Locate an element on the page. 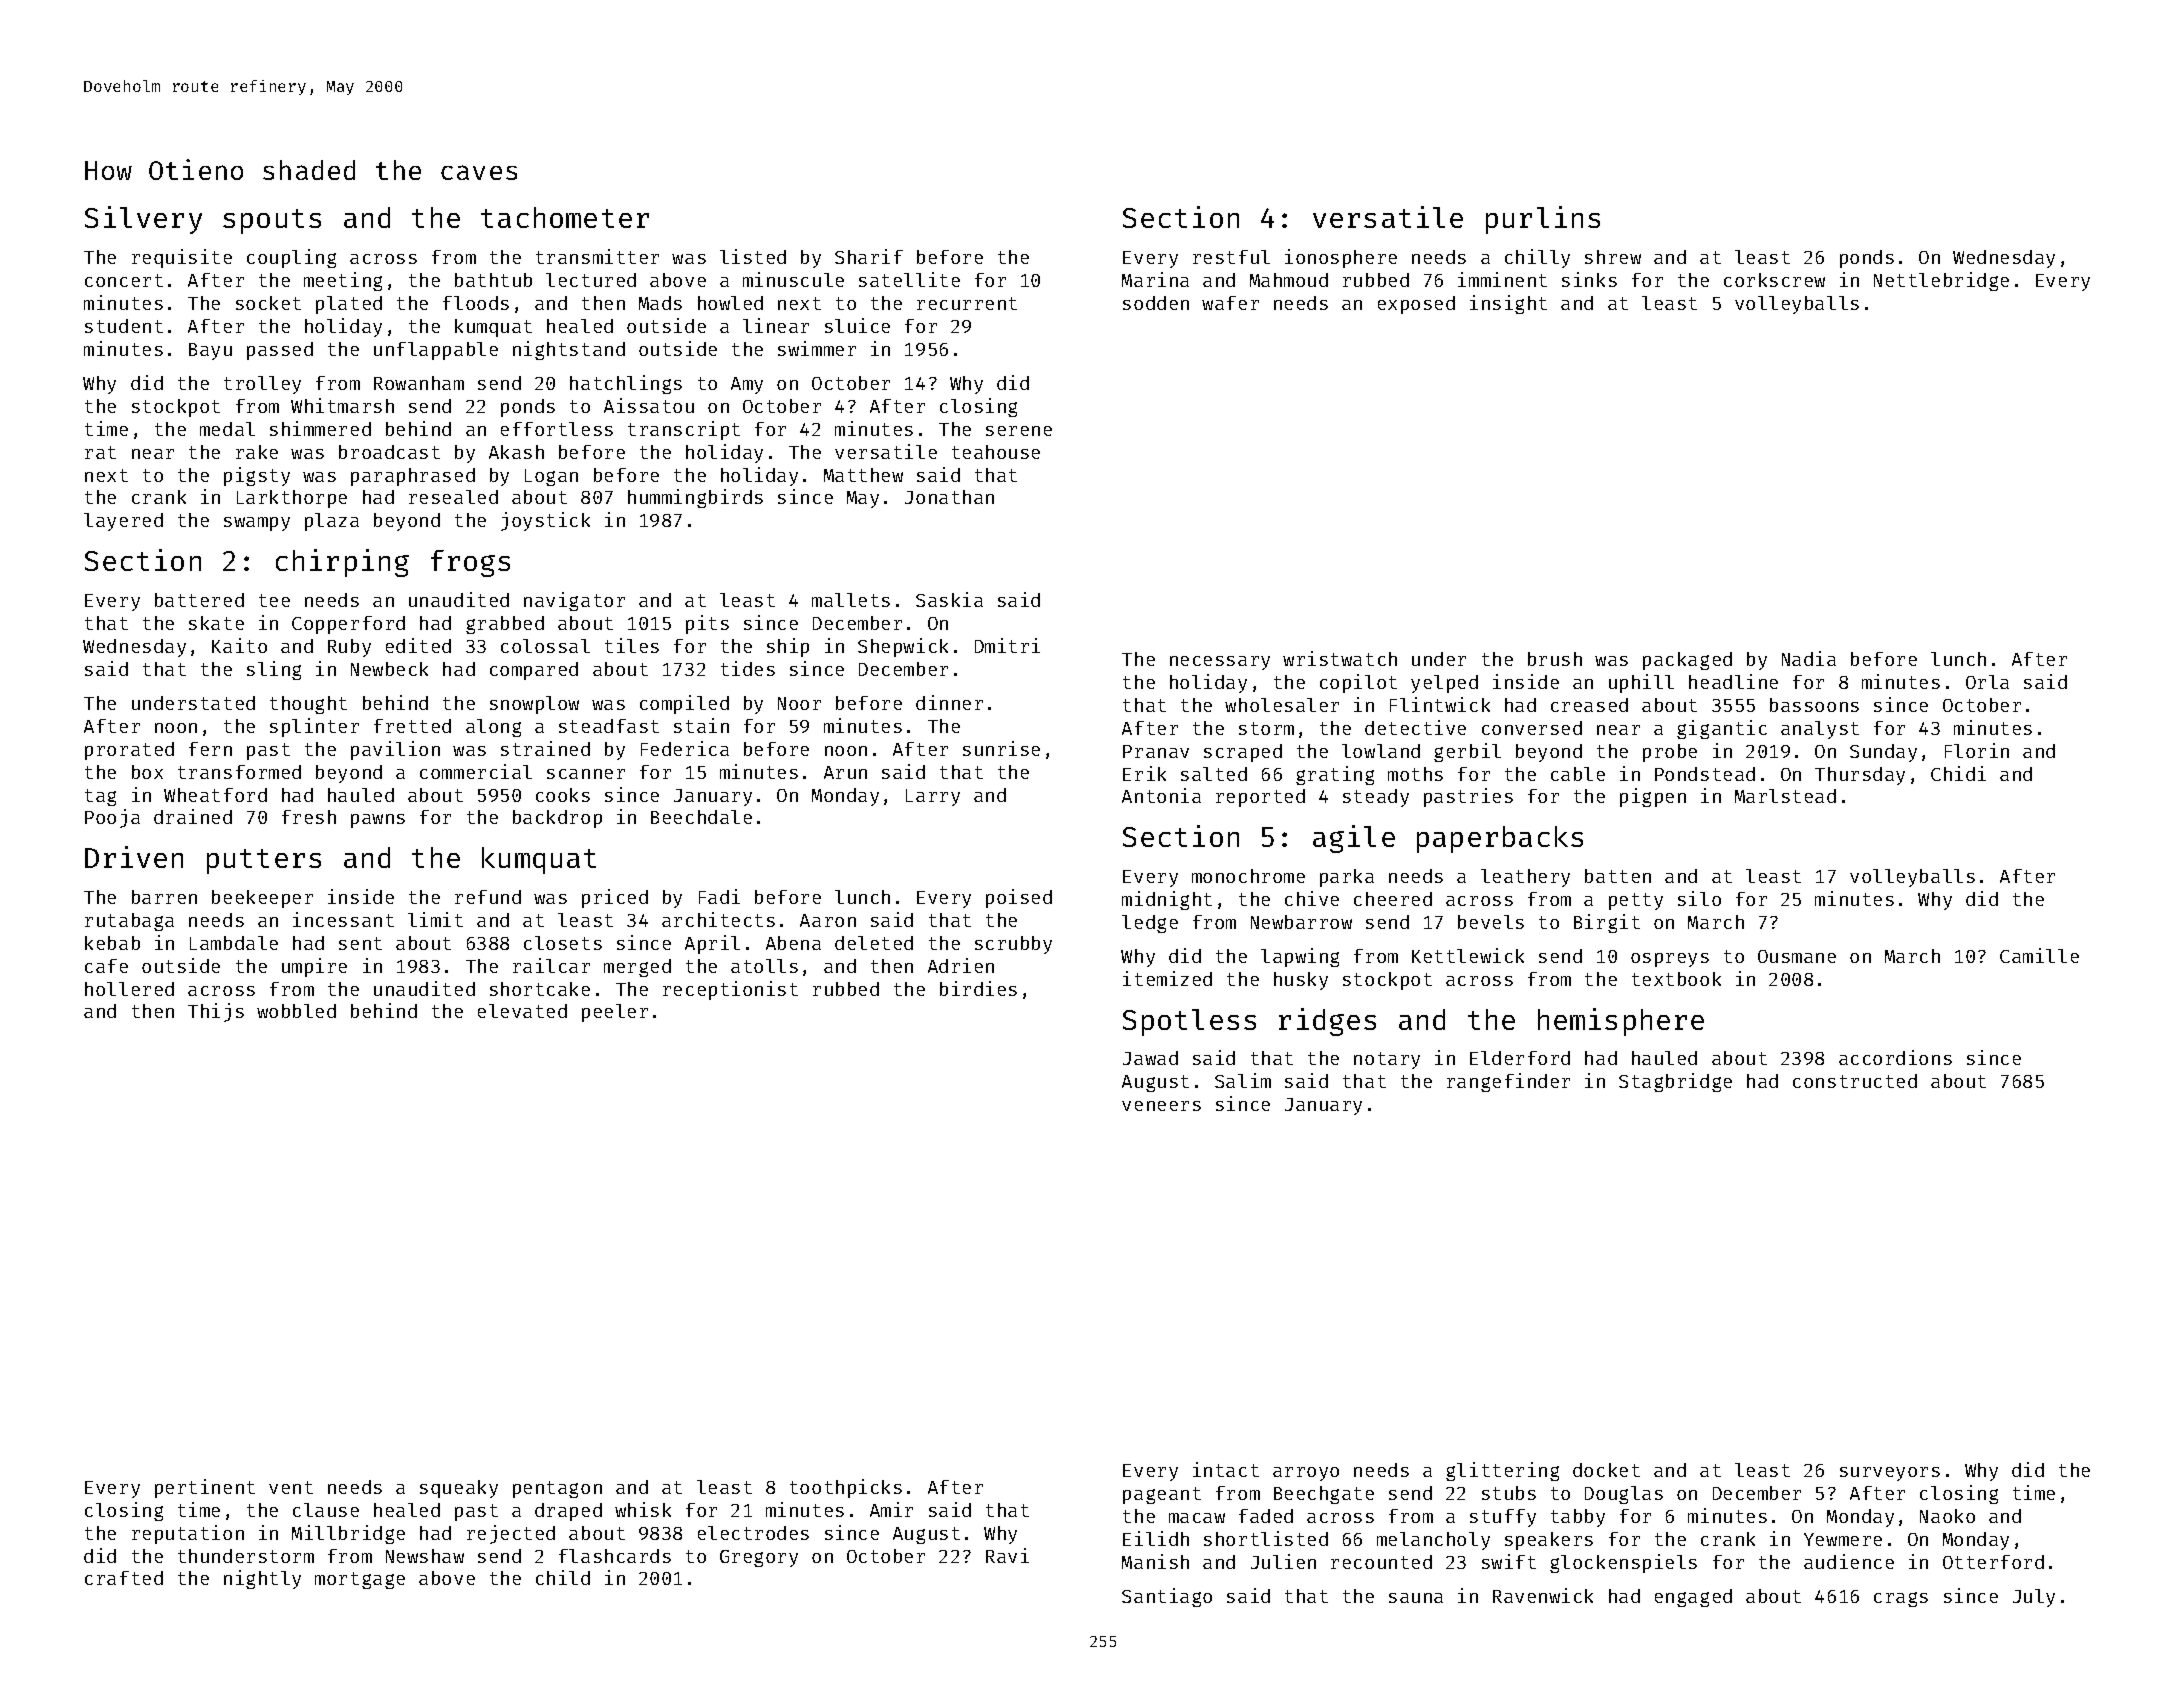  purlins is located at coordinates (1543, 220).
